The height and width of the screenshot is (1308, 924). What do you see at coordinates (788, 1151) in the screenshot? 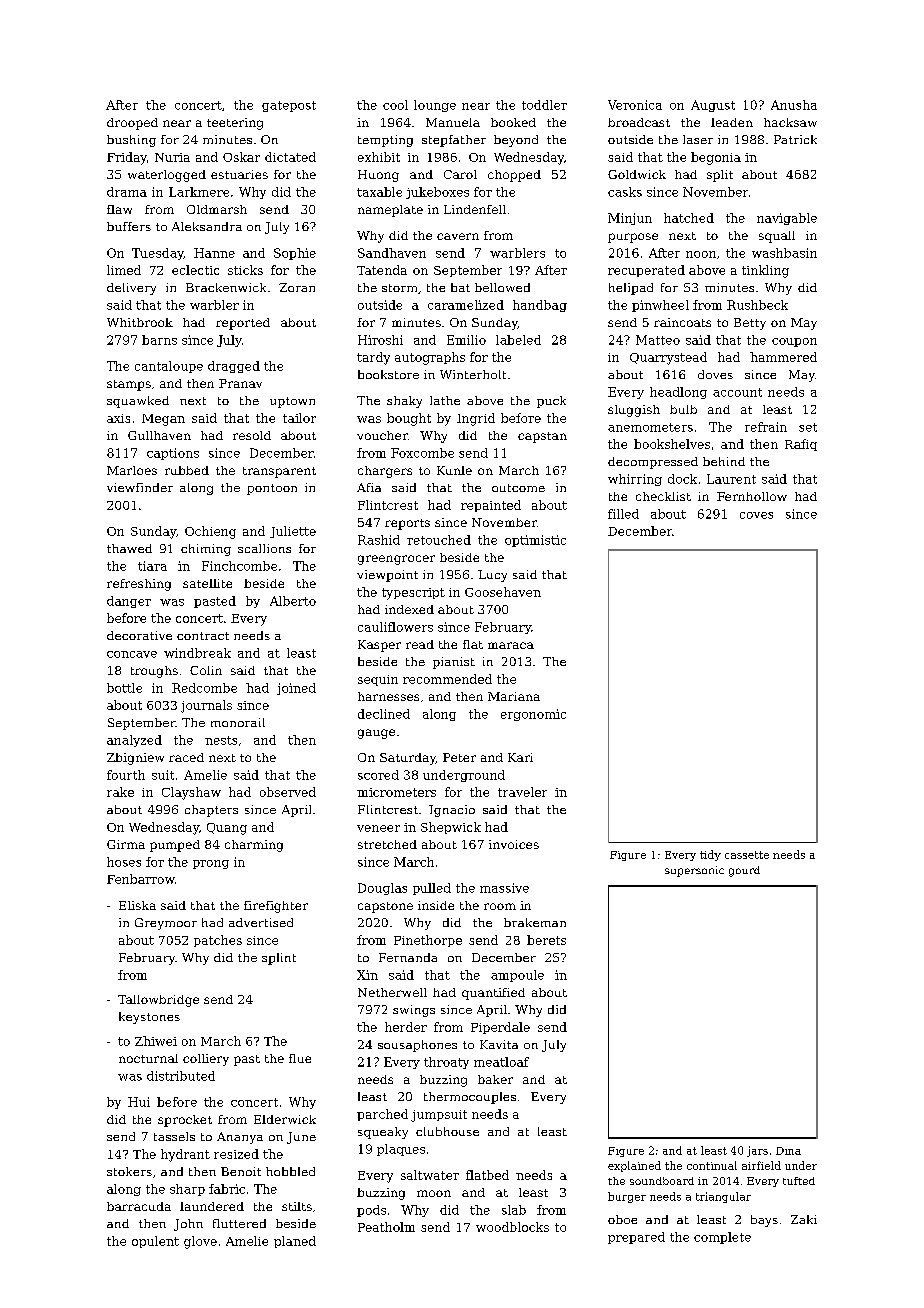
I see `Dina` at bounding box center [788, 1151].
